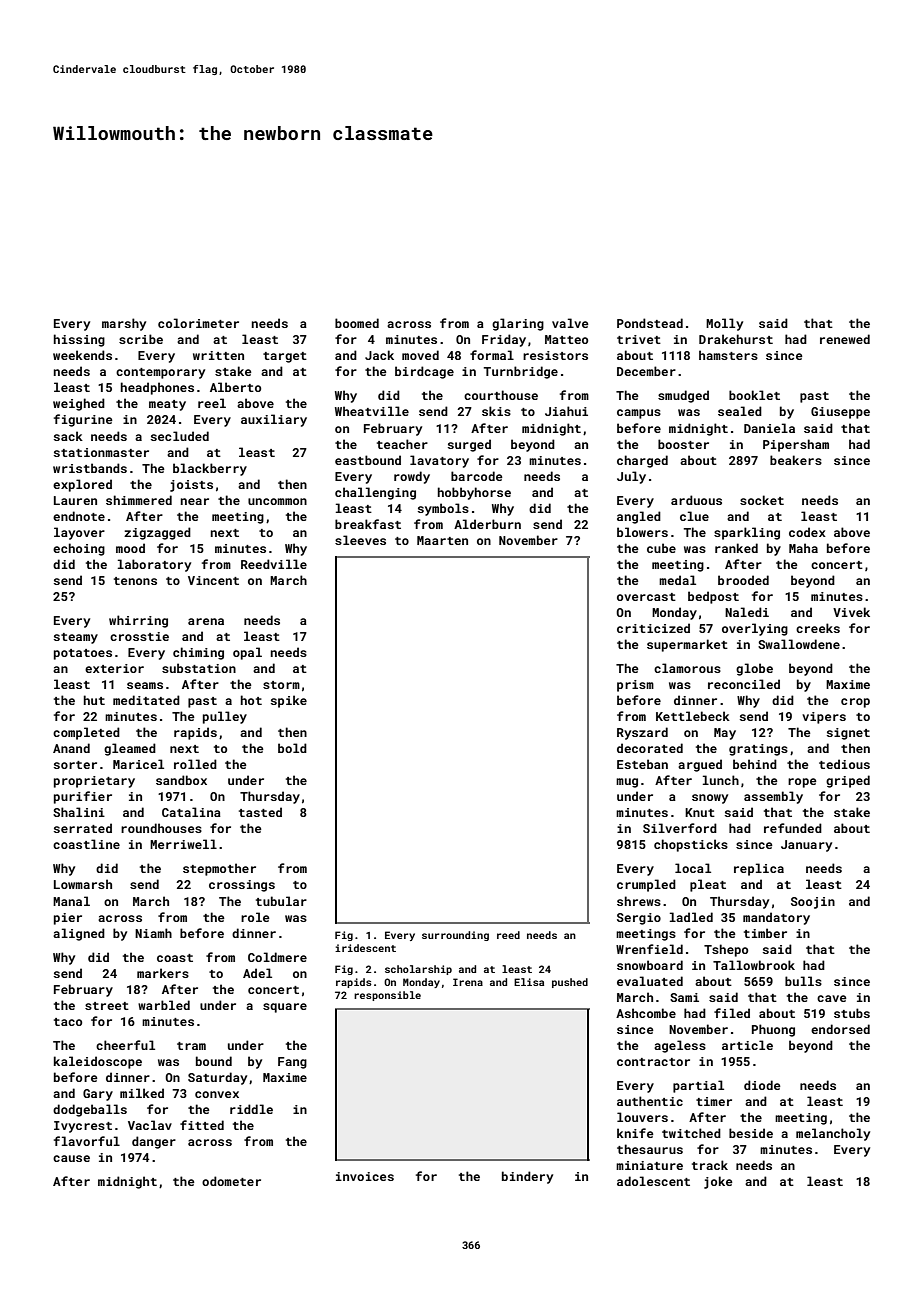  What do you see at coordinates (635, 686) in the screenshot?
I see `prism` at bounding box center [635, 686].
